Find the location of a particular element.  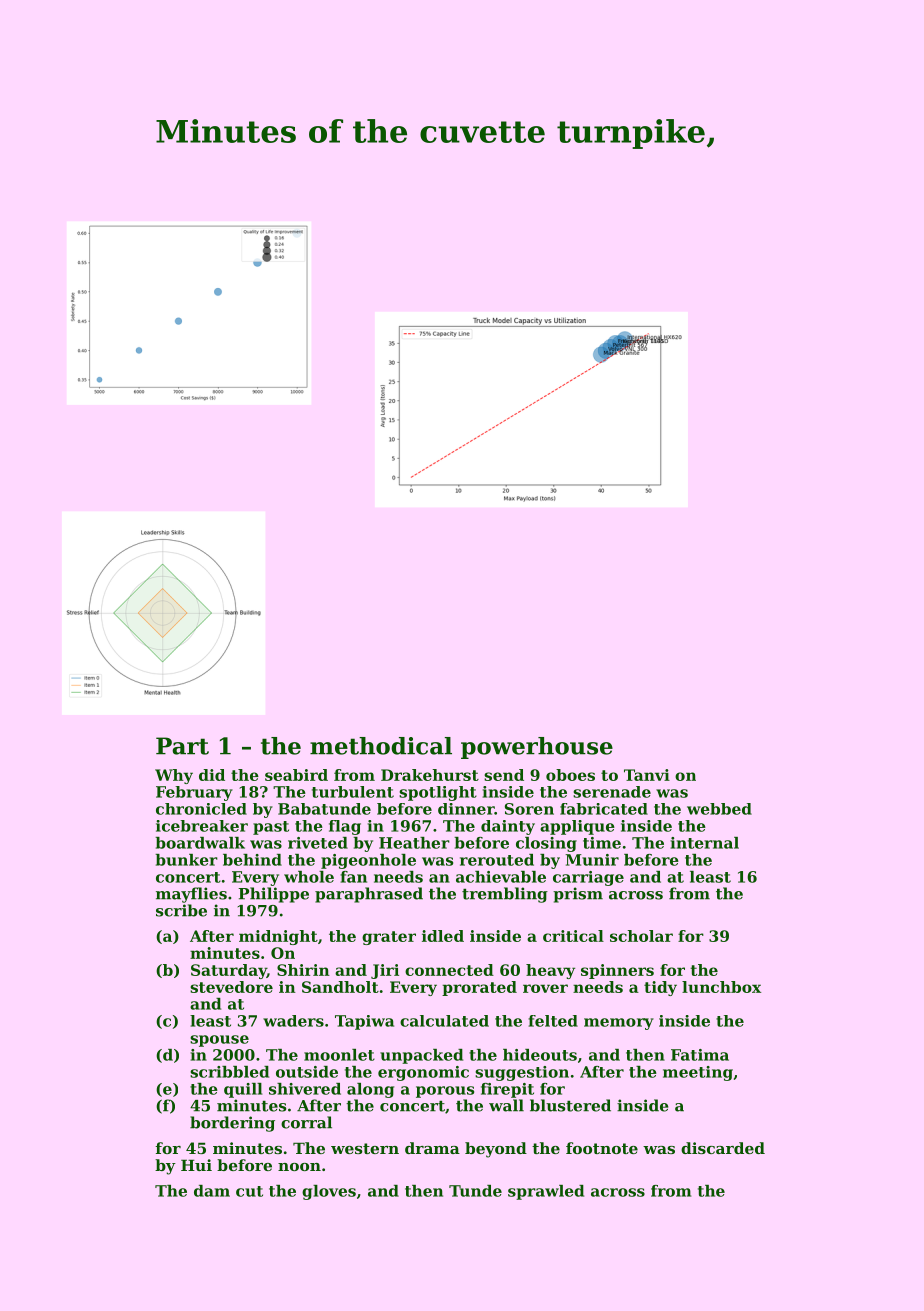

lunchbox is located at coordinates (721, 987).
